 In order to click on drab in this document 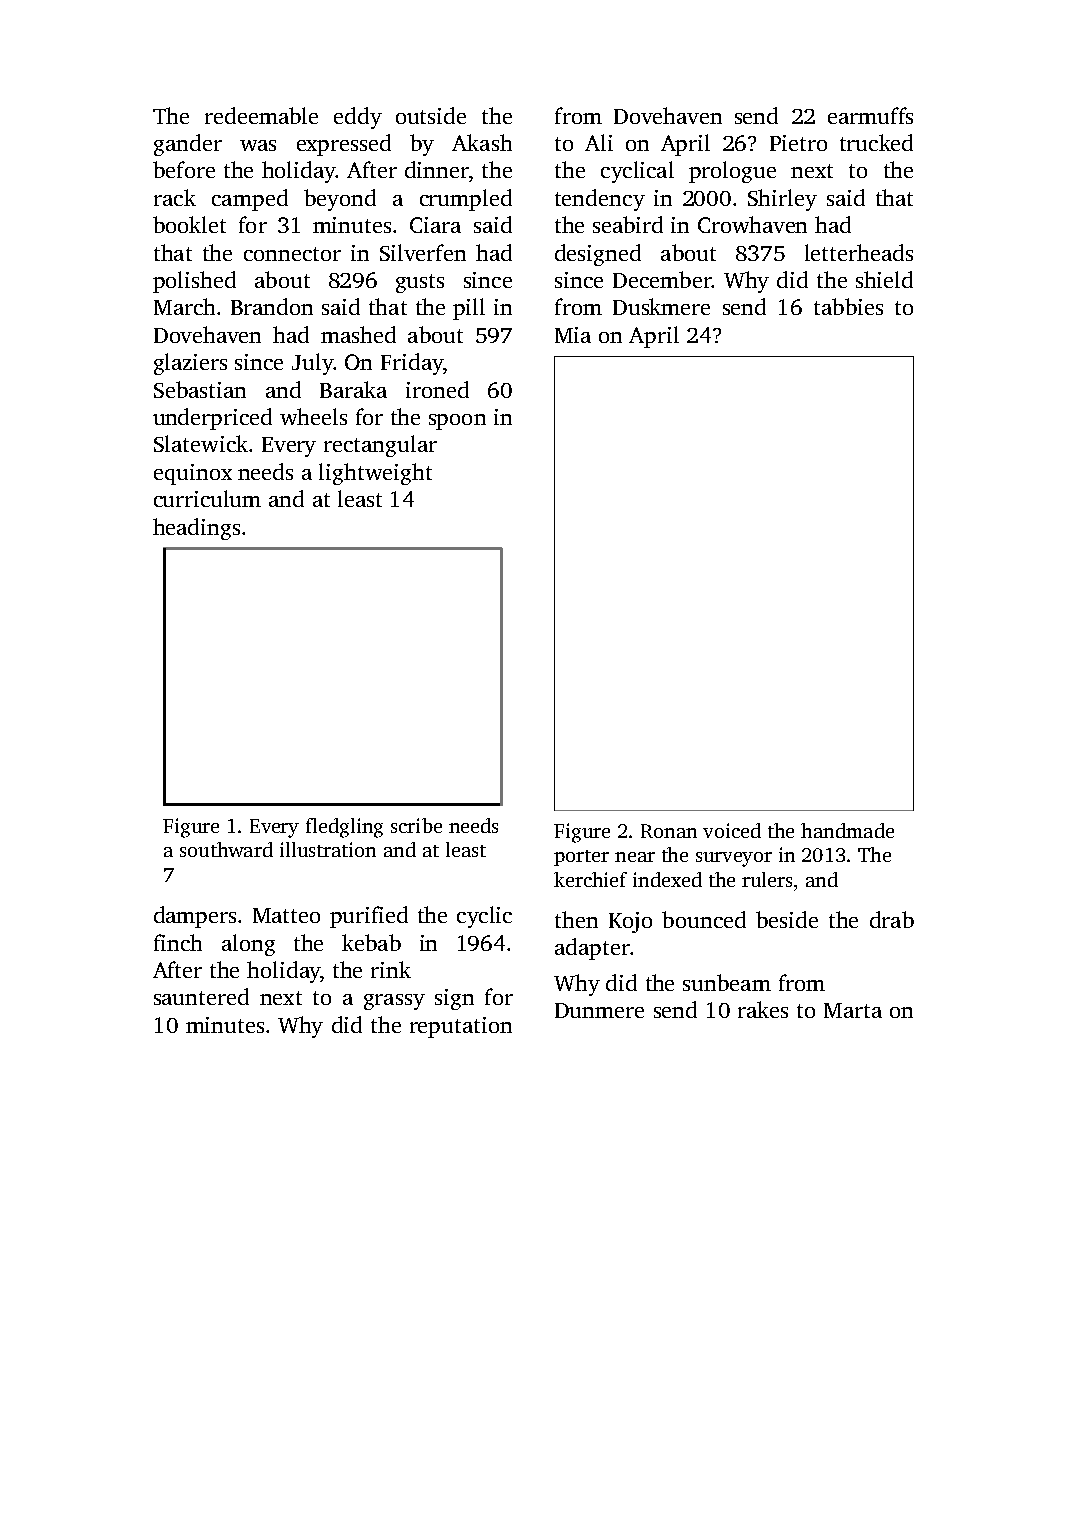, I will do `click(892, 919)`.
